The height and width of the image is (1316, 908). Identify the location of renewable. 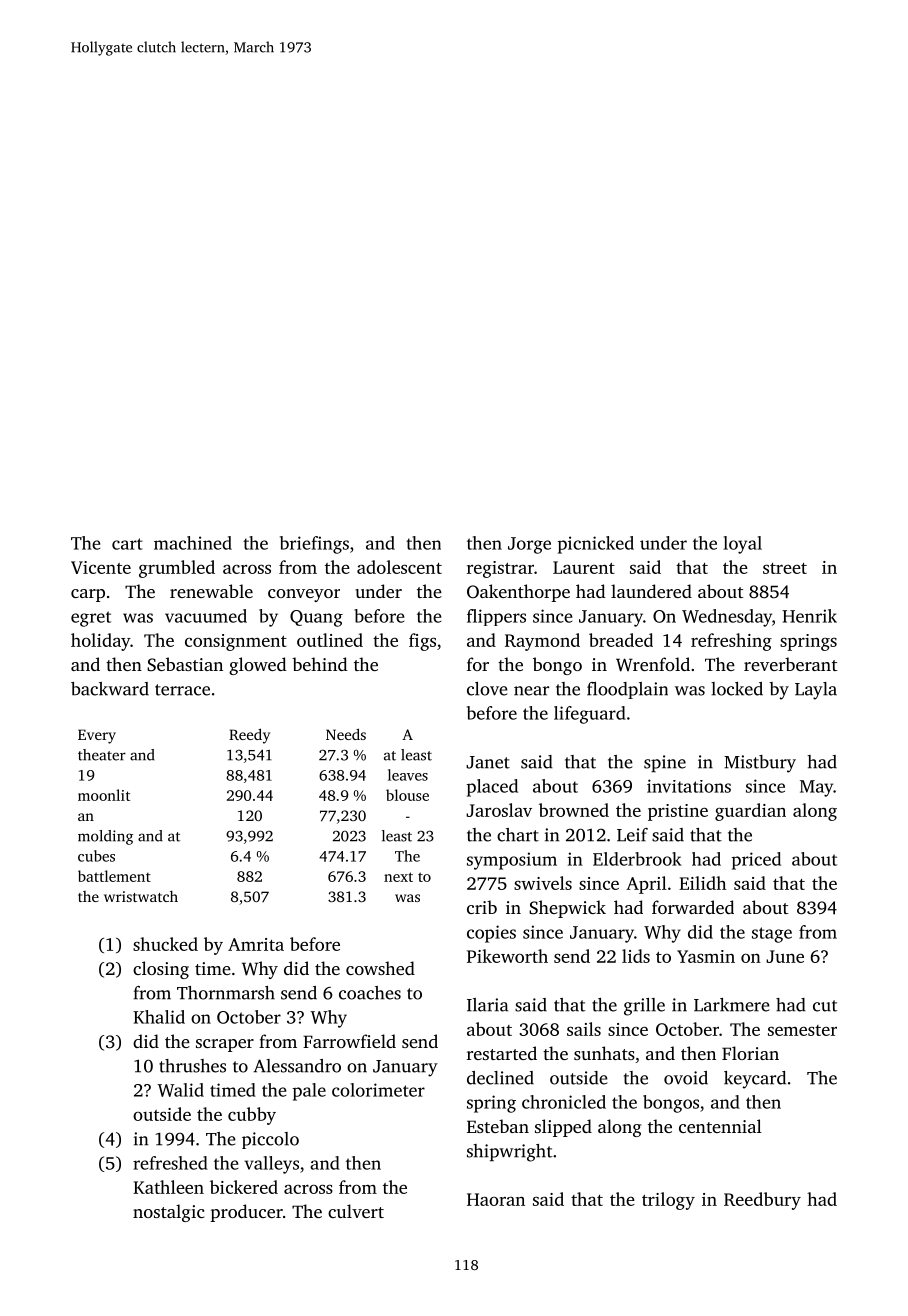
(211, 591).
